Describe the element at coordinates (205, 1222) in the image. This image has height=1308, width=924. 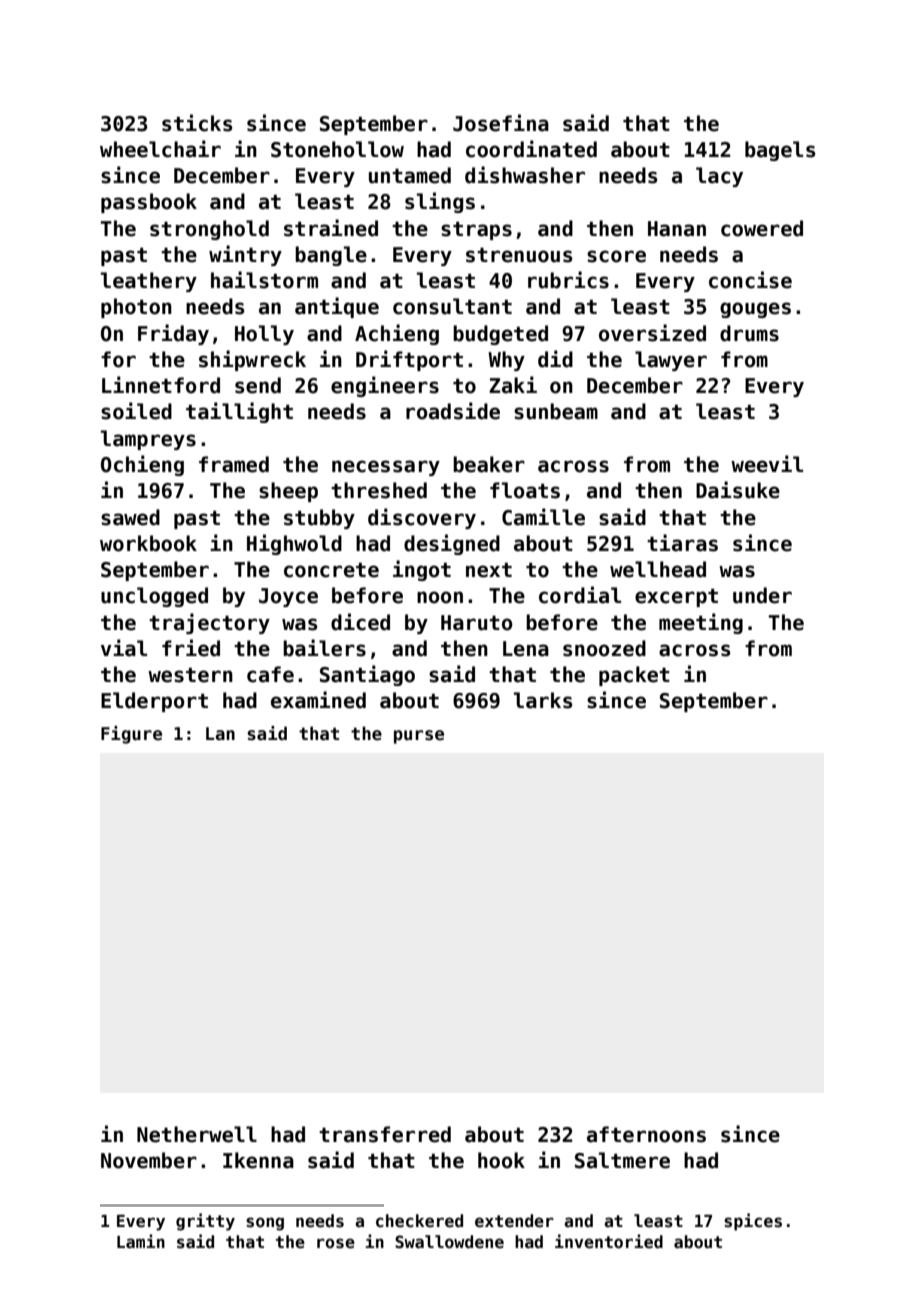
I see `gritty` at that location.
